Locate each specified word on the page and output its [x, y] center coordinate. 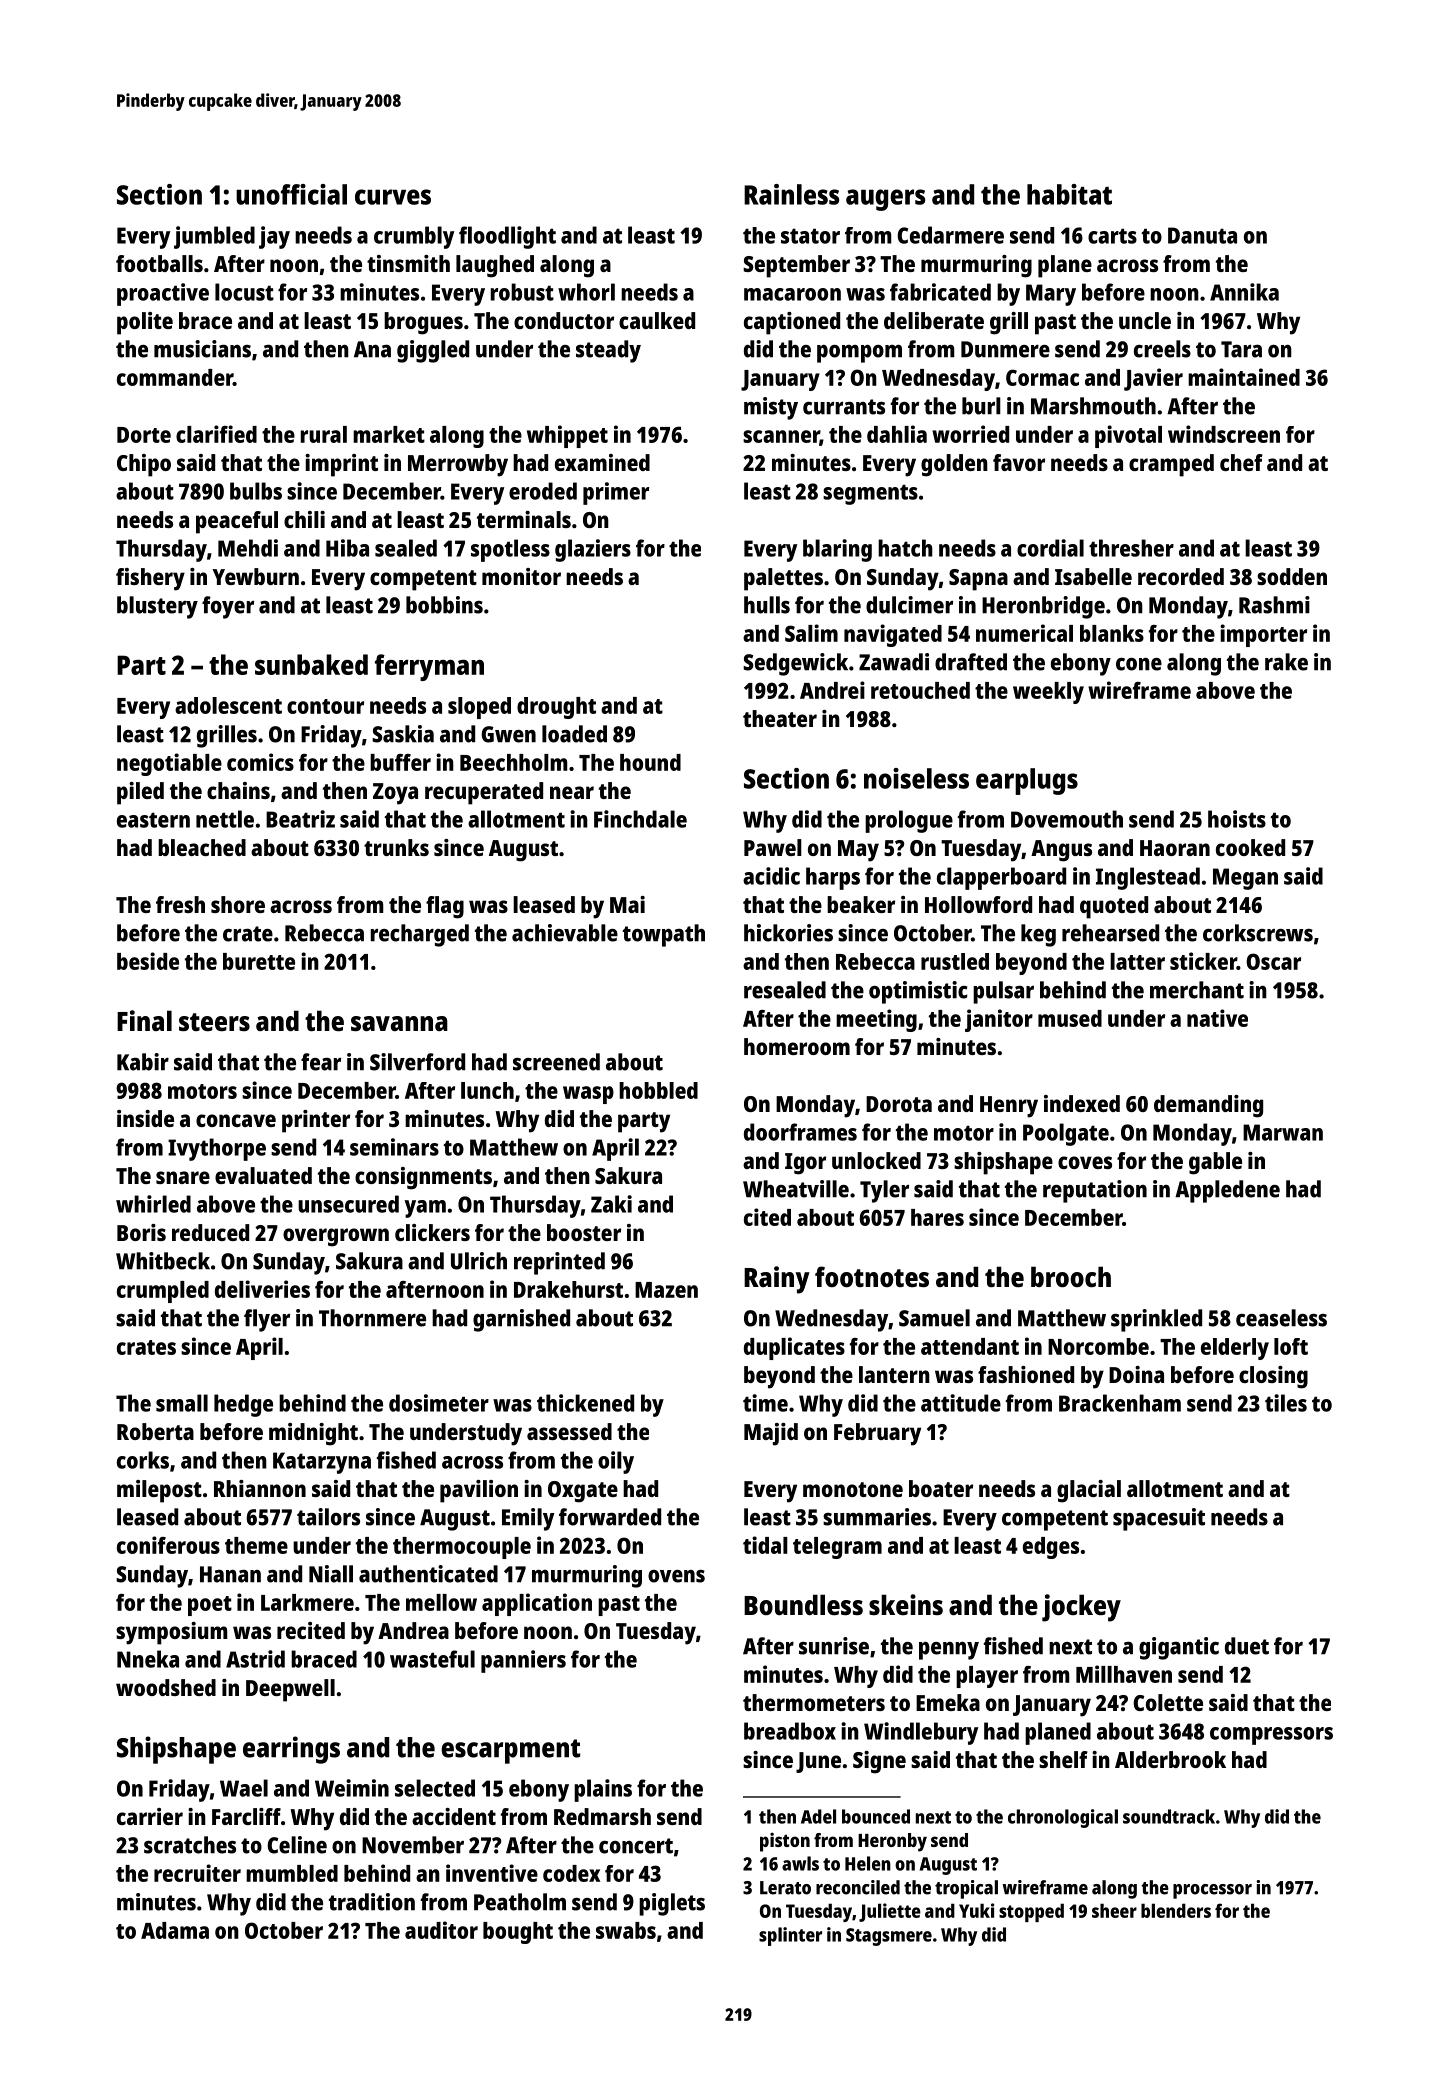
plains [603, 1790]
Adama [175, 1930]
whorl [586, 292]
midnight [313, 1434]
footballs [159, 263]
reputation [1095, 1191]
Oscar [1273, 961]
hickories [788, 933]
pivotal [1128, 436]
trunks [396, 847]
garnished [521, 1320]
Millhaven [1124, 1674]
